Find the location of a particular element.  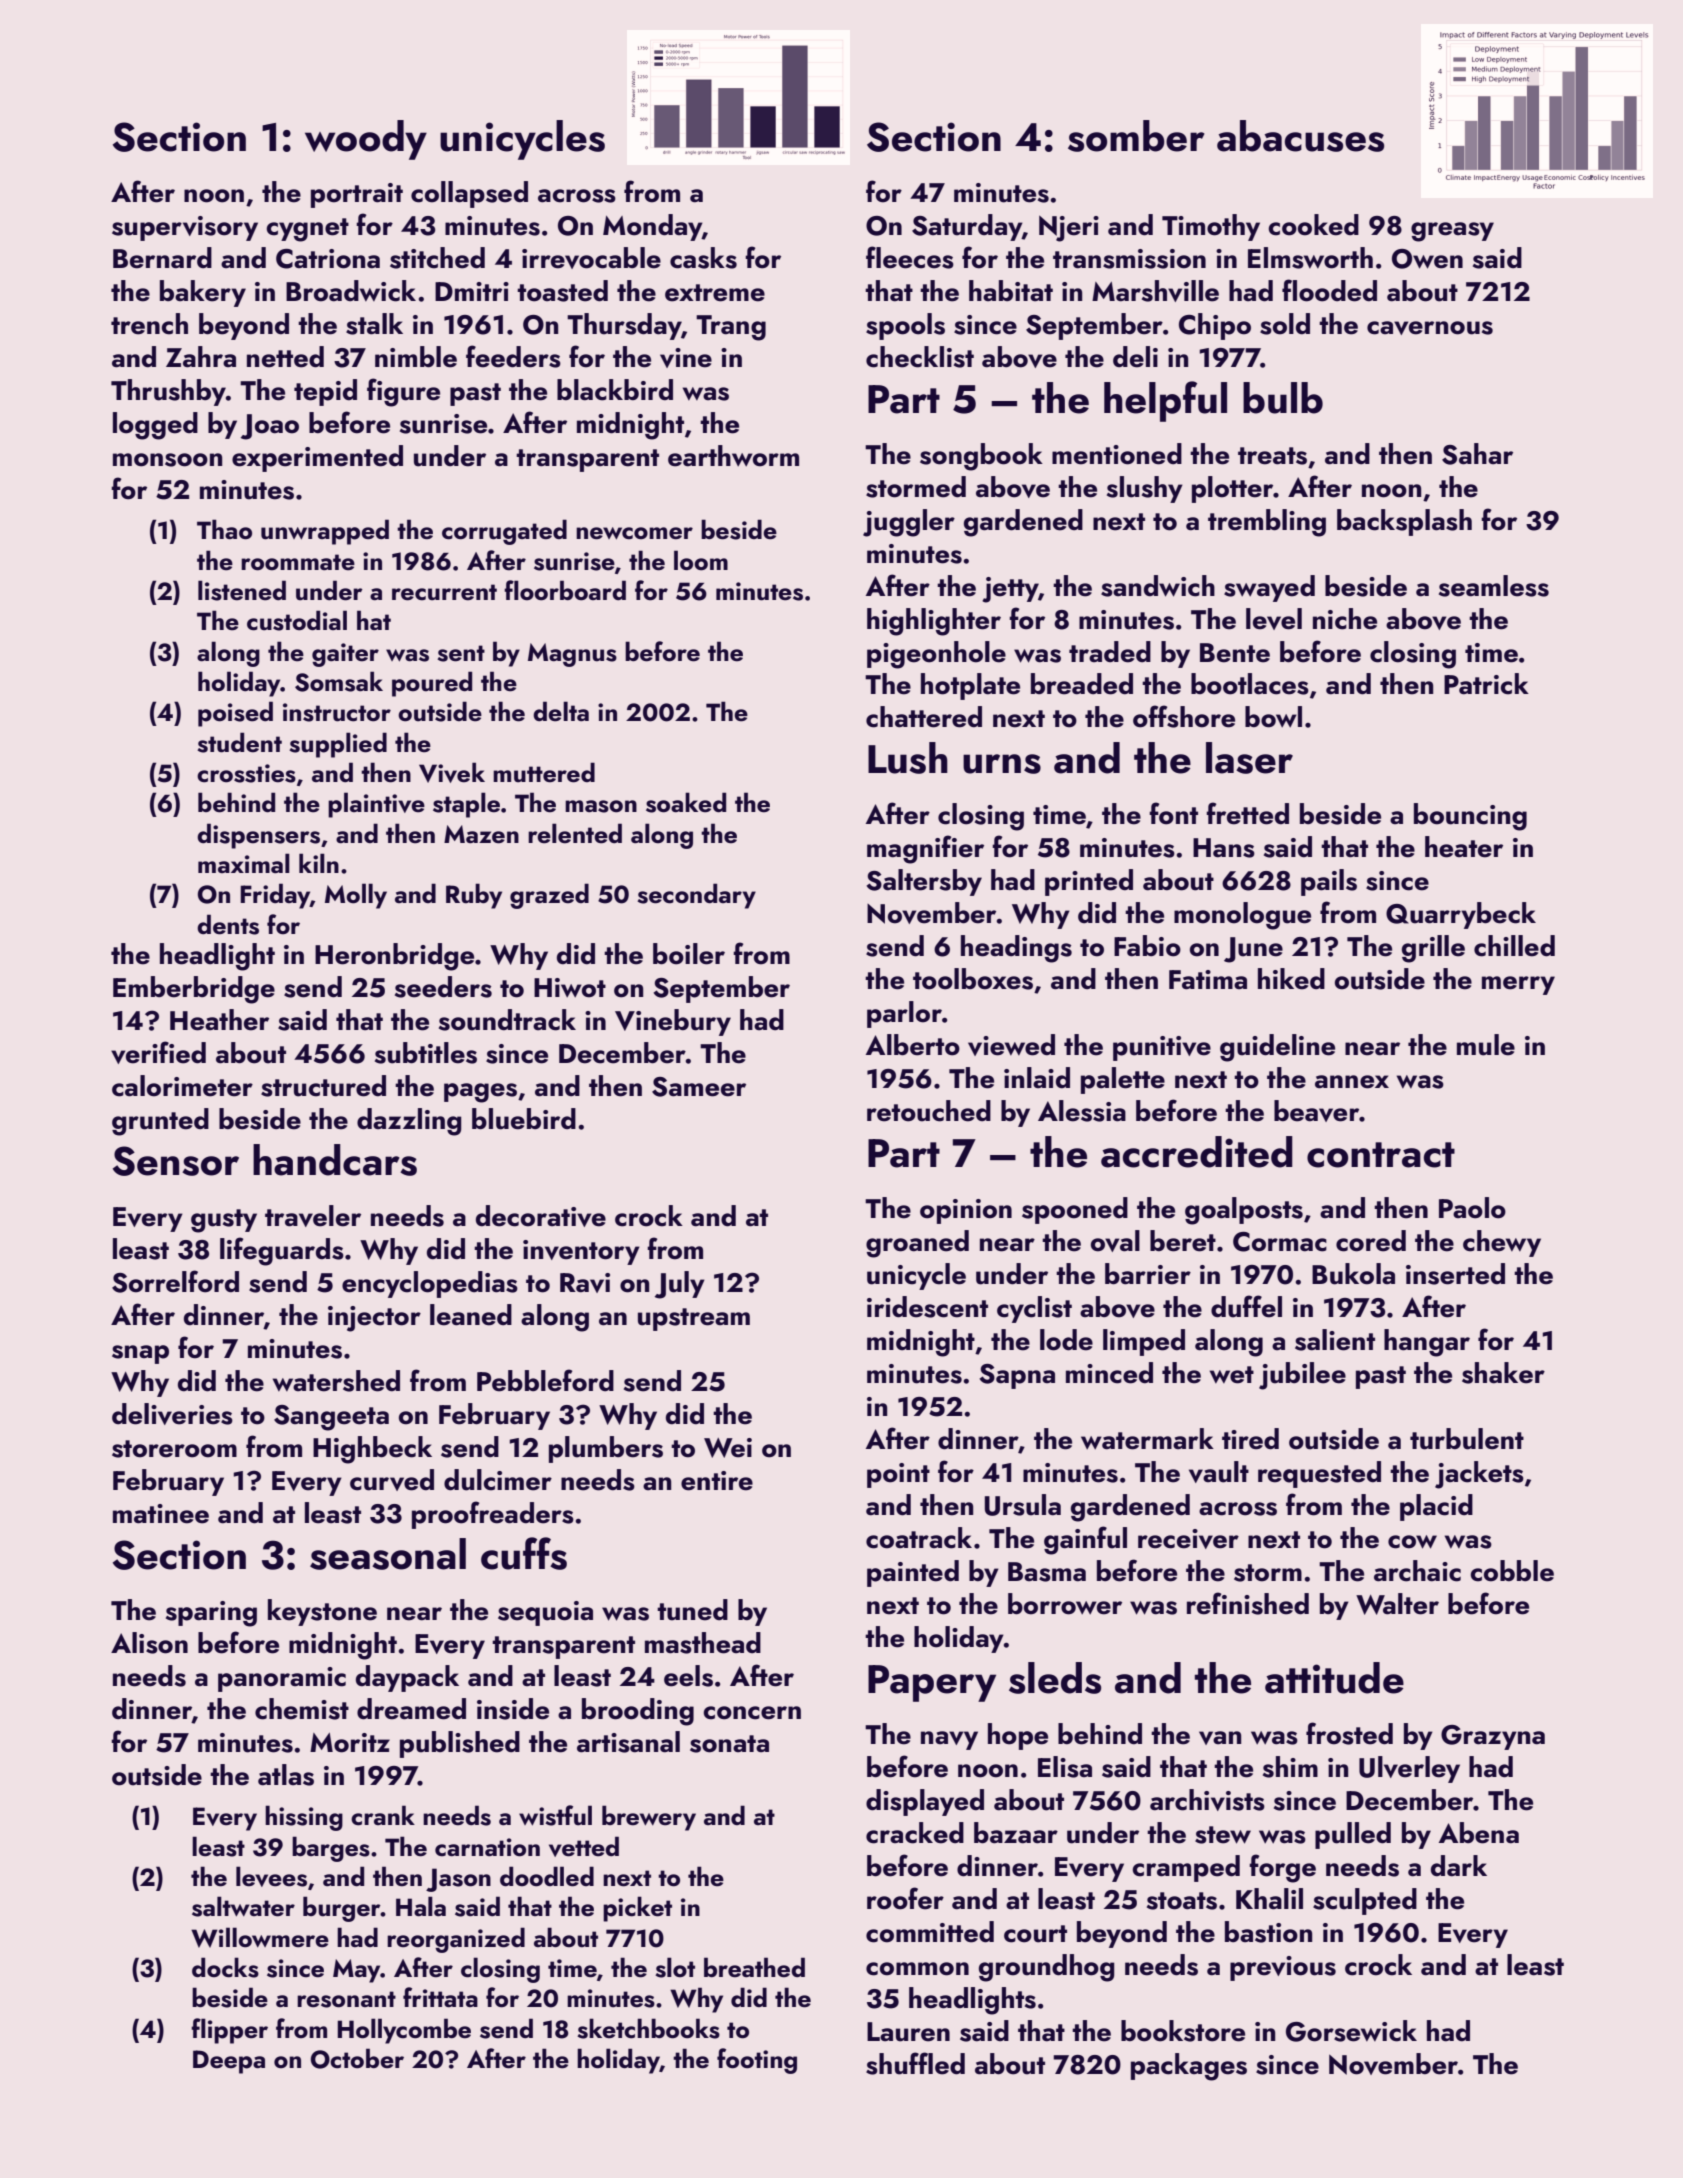

Deepa is located at coordinates (229, 2062).
